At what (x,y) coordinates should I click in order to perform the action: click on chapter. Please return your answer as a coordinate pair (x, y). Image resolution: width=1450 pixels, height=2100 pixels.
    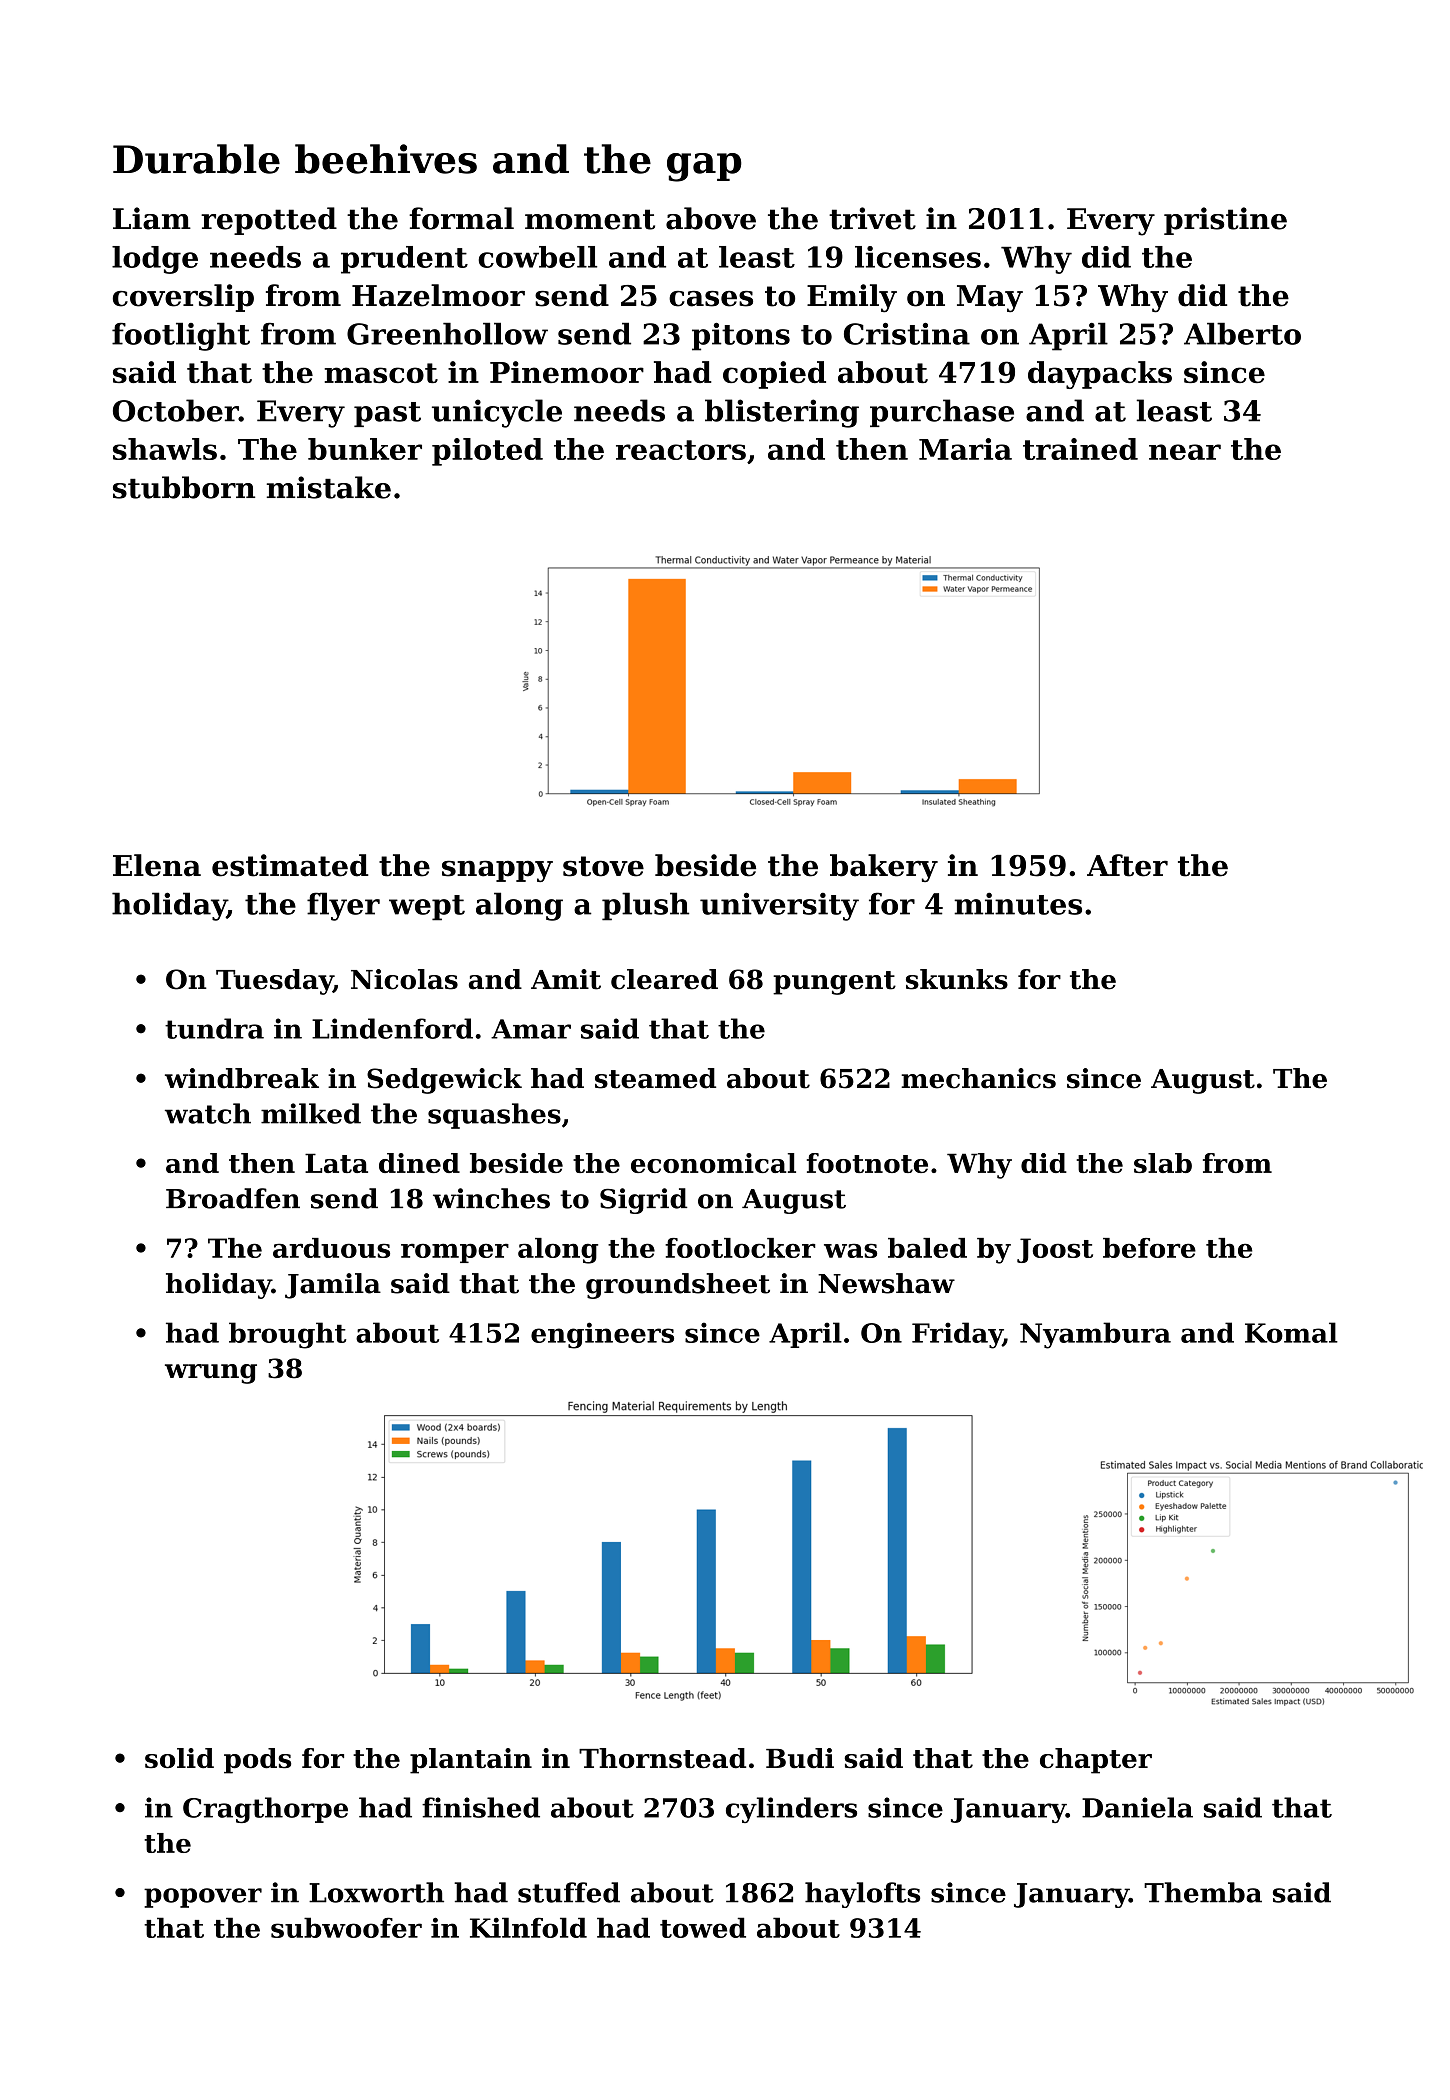
    Looking at the image, I should click on (1096, 1761).
